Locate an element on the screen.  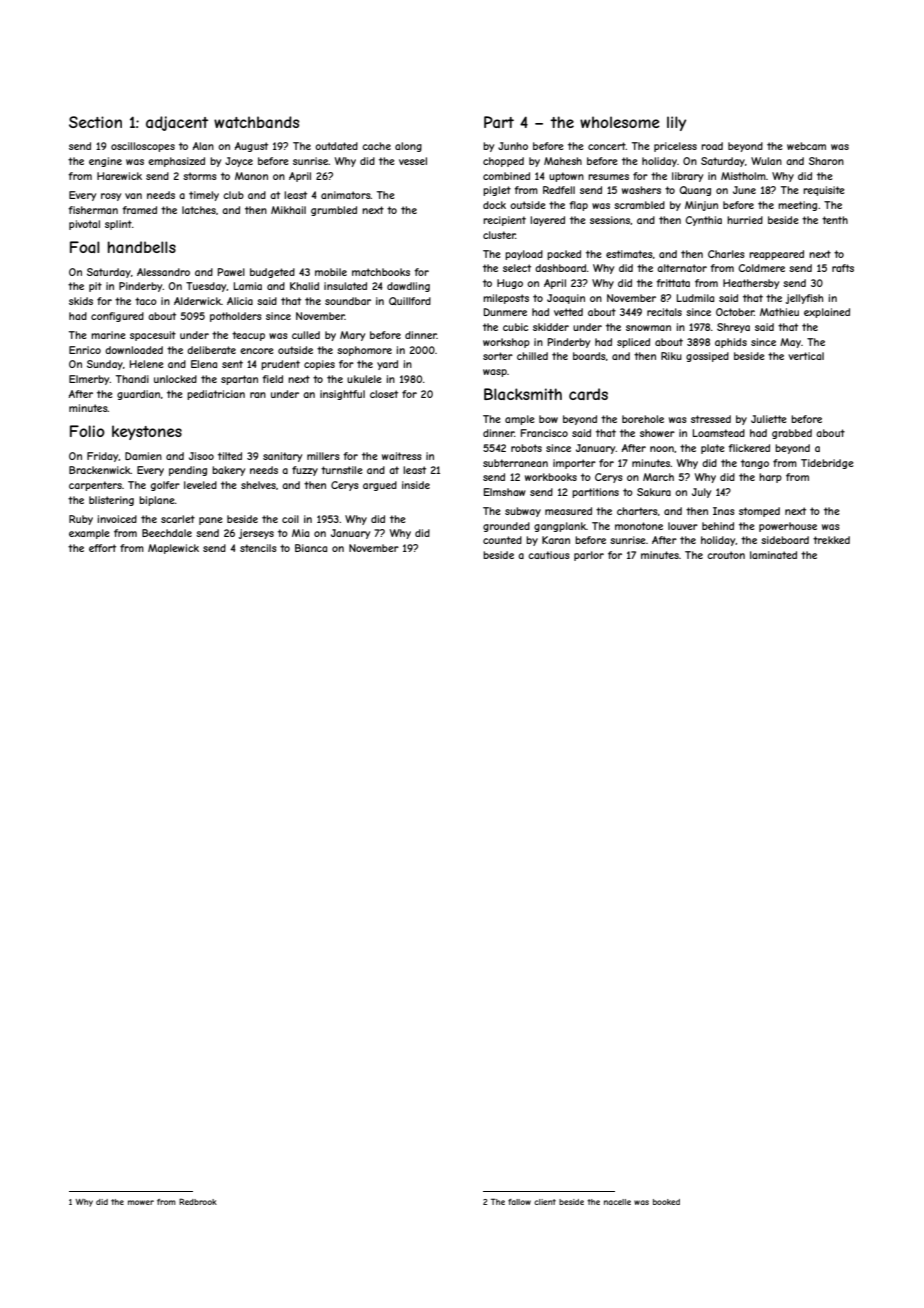
nacelle is located at coordinates (617, 1202).
